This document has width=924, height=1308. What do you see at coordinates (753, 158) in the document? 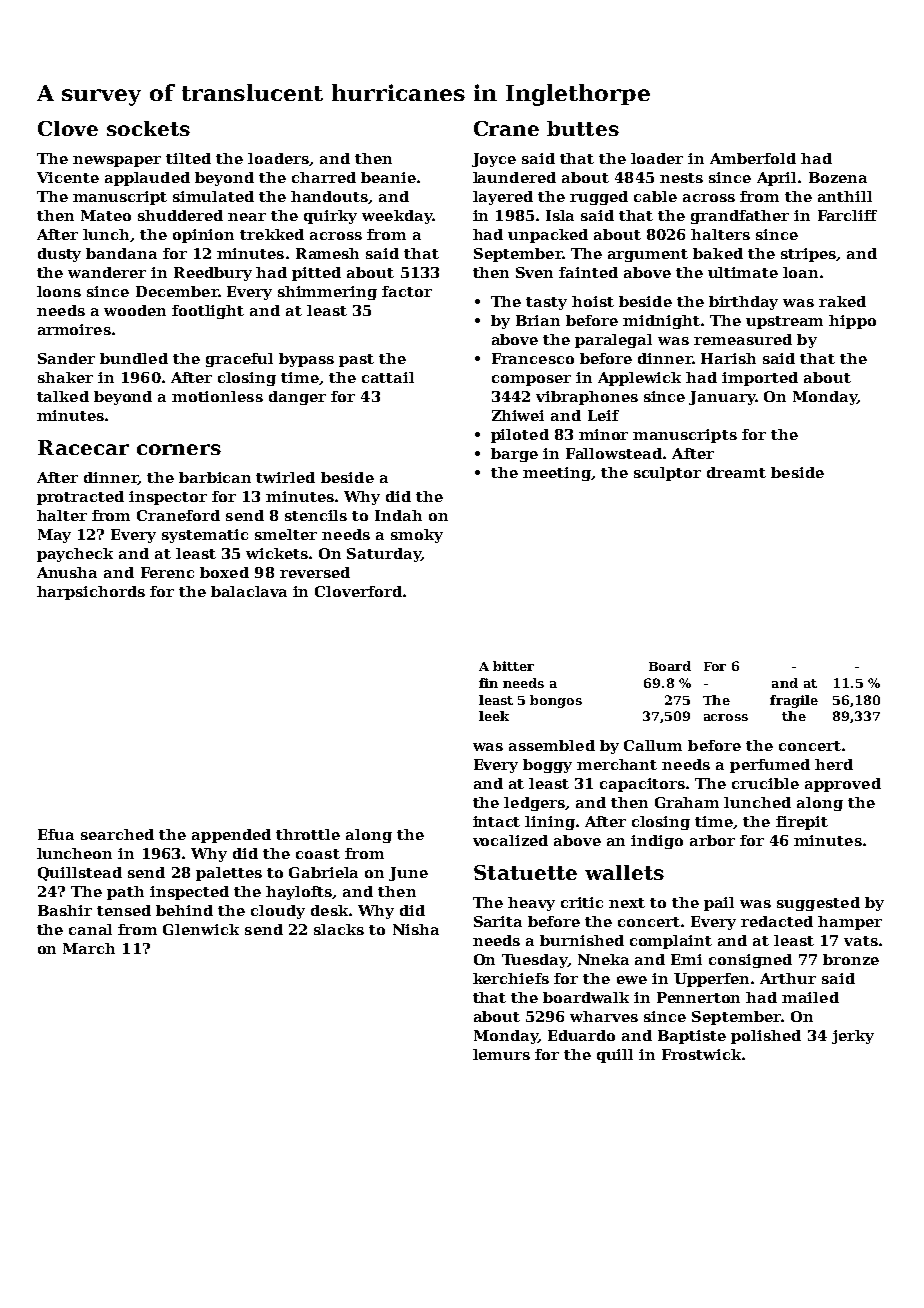
I see `Amberfold` at bounding box center [753, 158].
